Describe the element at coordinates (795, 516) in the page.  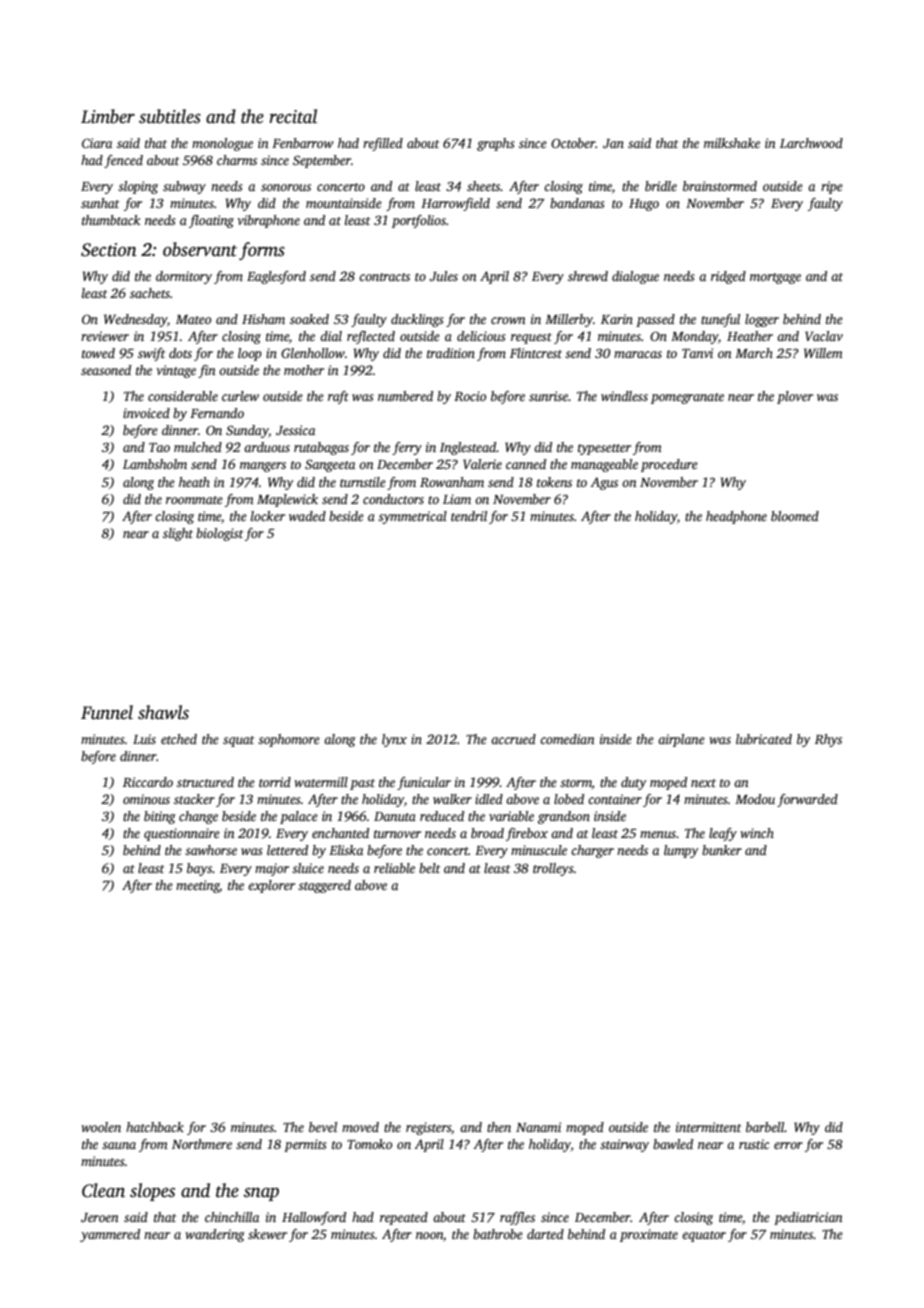
I see `bloomed` at that location.
